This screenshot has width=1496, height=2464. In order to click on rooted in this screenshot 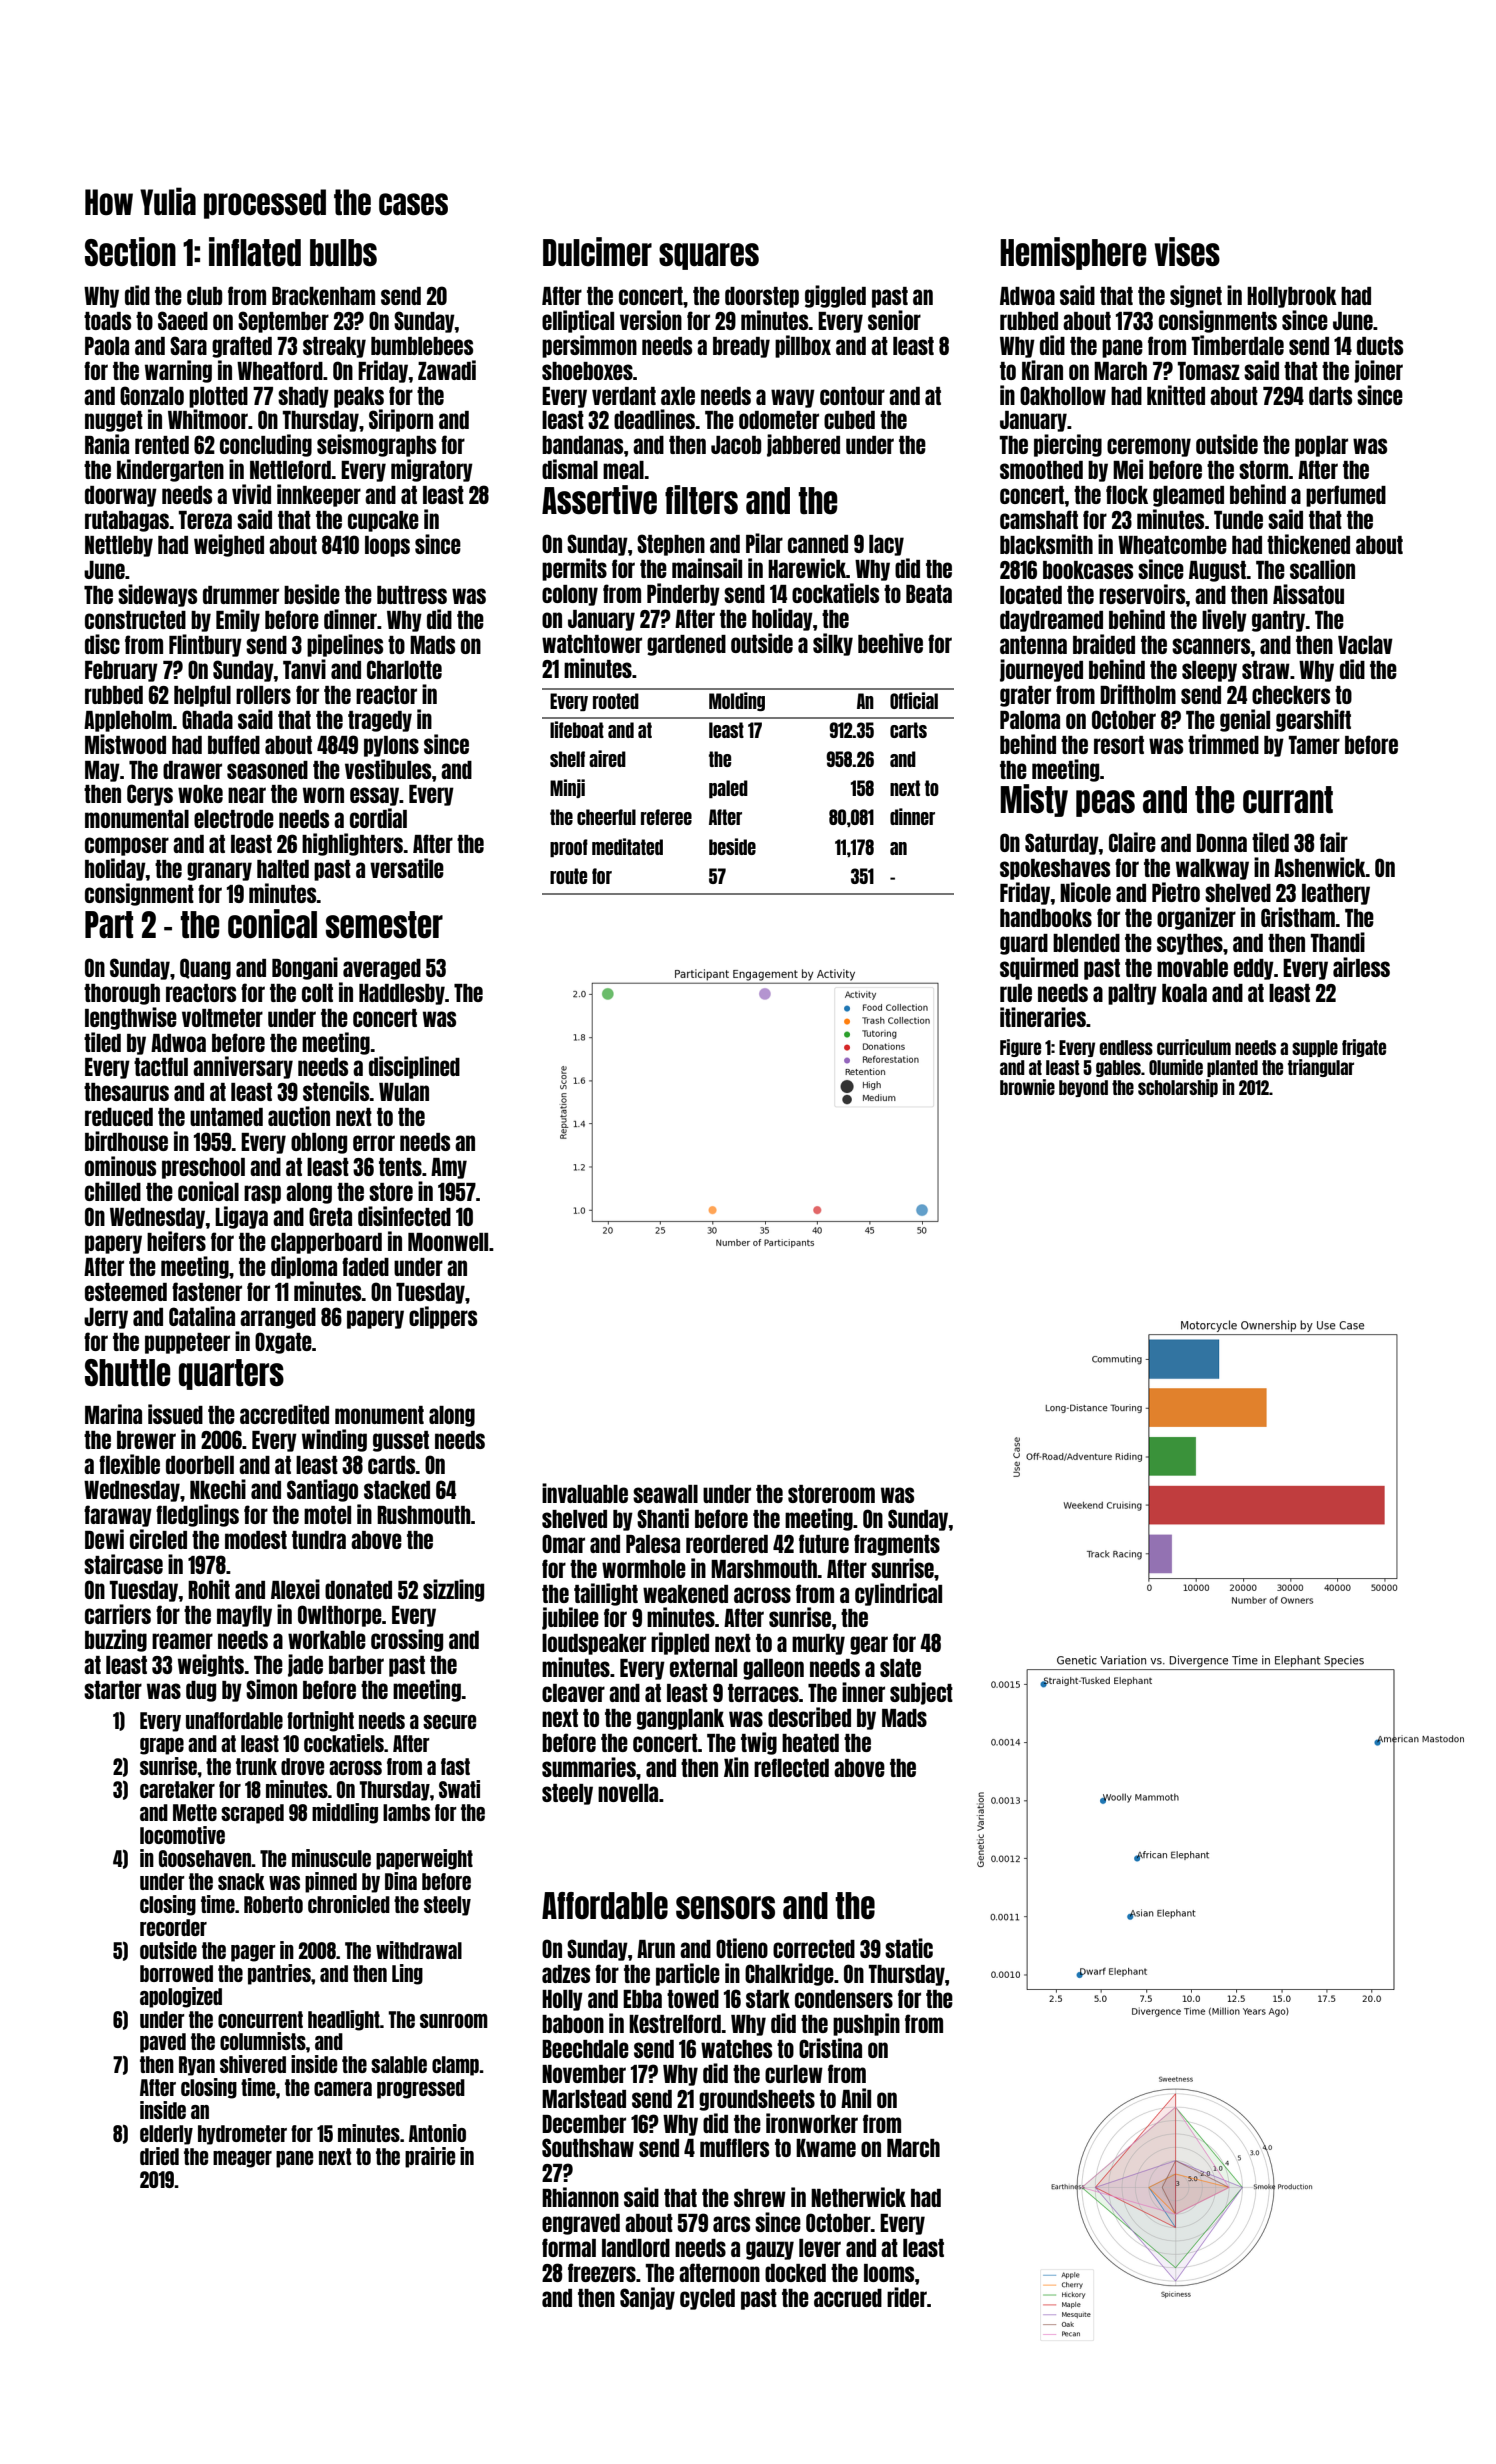, I will do `click(616, 701)`.
